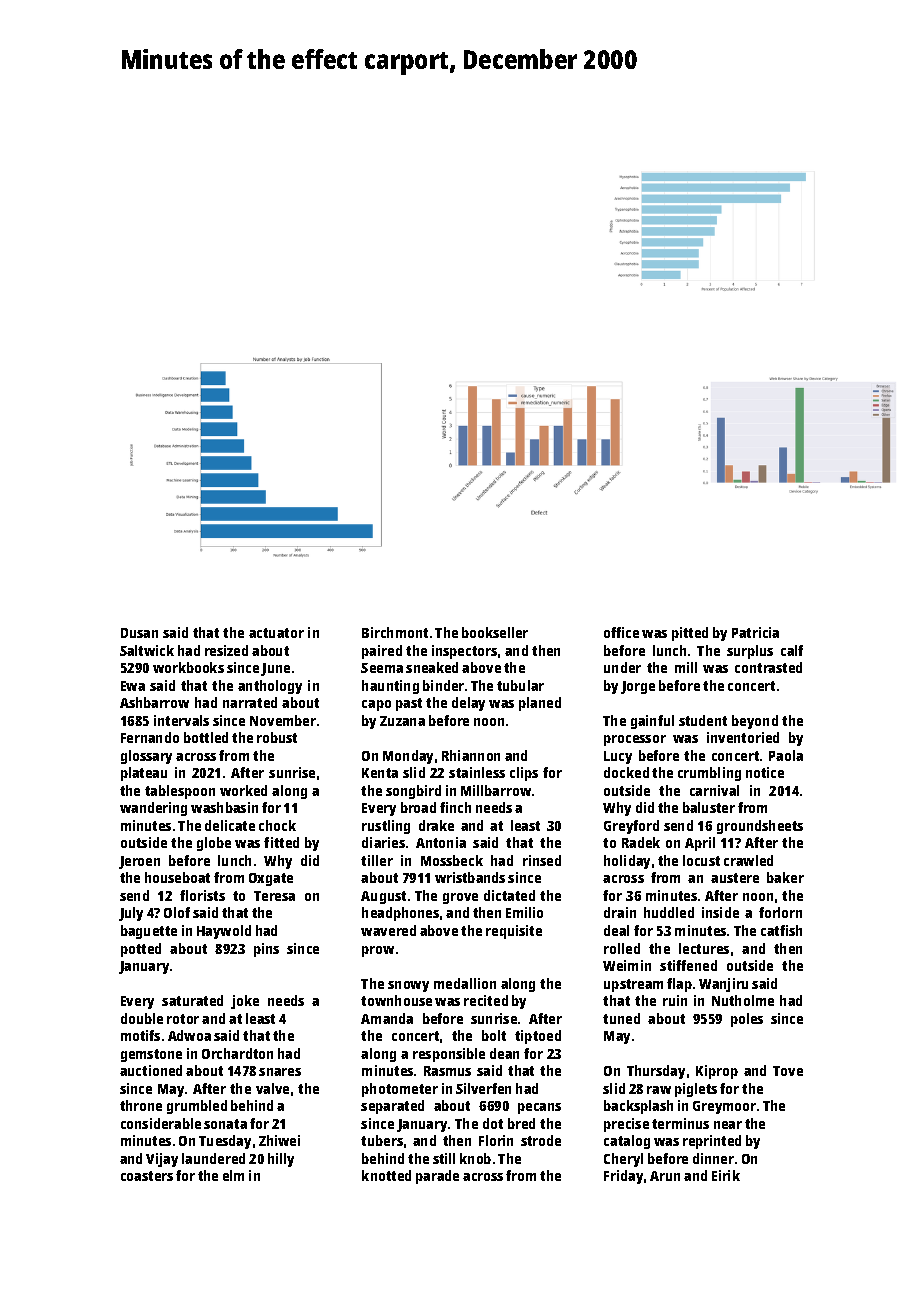 This page has width=924, height=1308. I want to click on Greymoor, so click(724, 1107).
